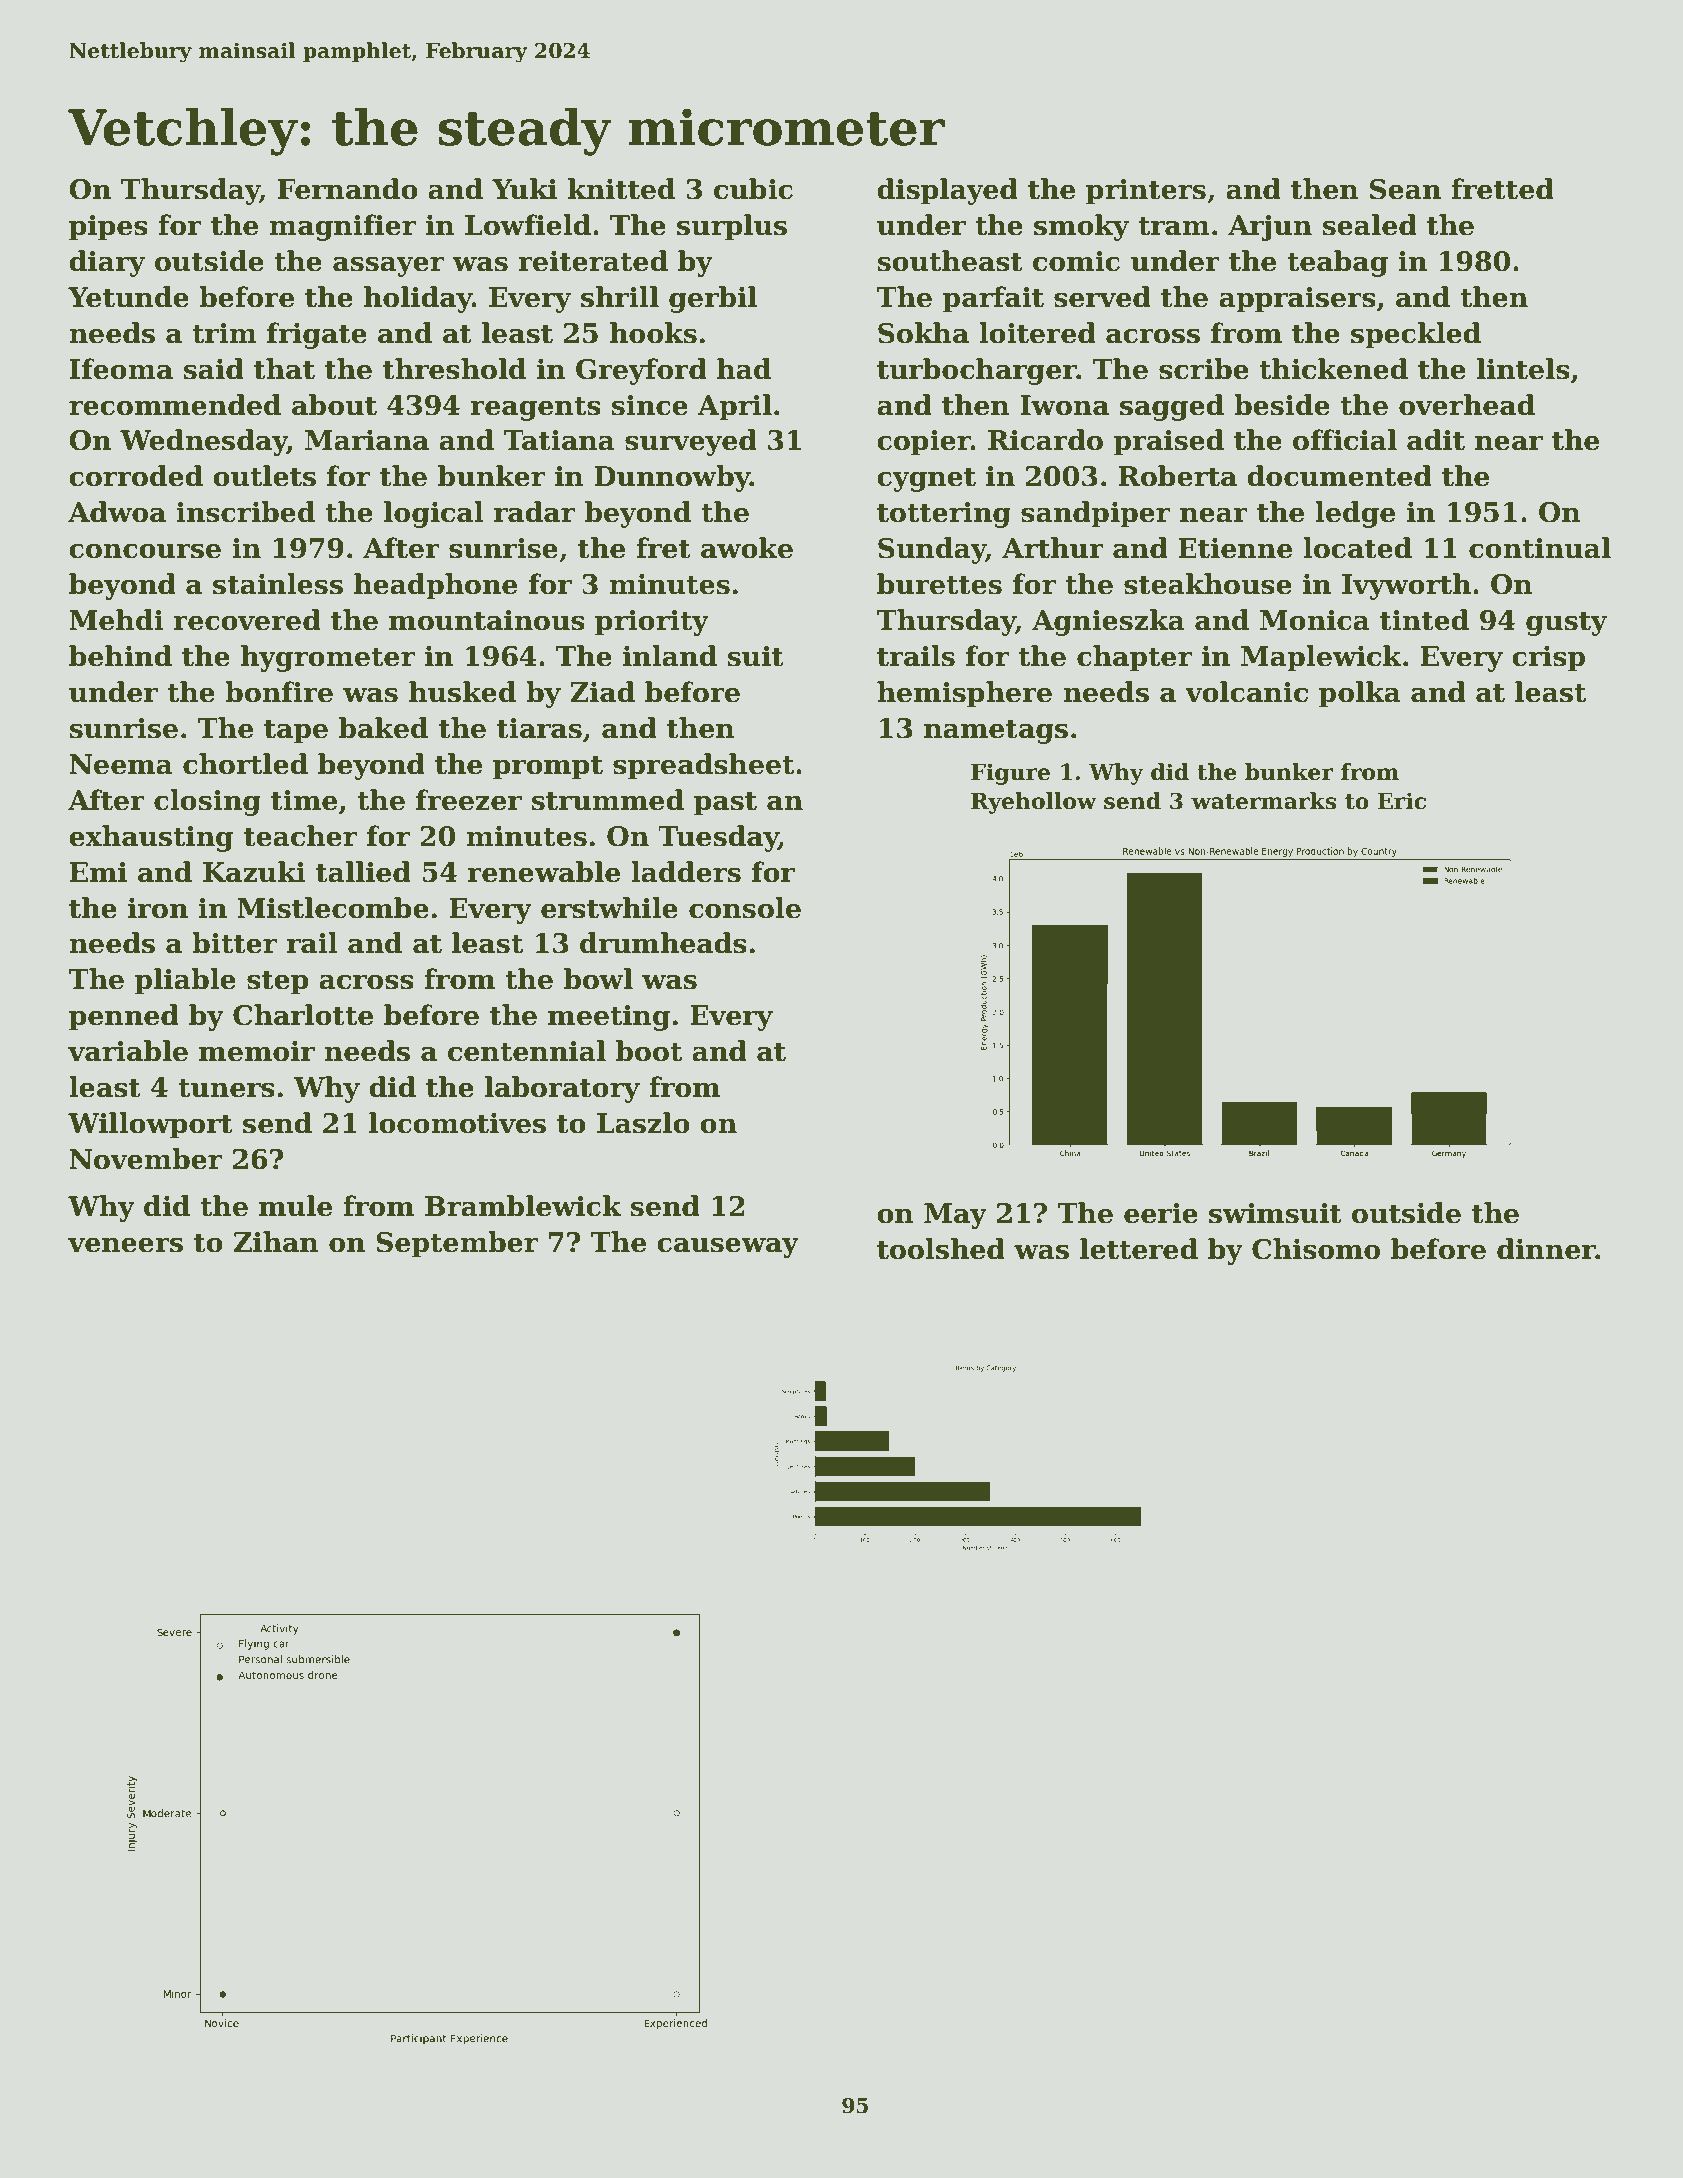  Describe the element at coordinates (457, 1123) in the screenshot. I see `locomotives` at that location.
